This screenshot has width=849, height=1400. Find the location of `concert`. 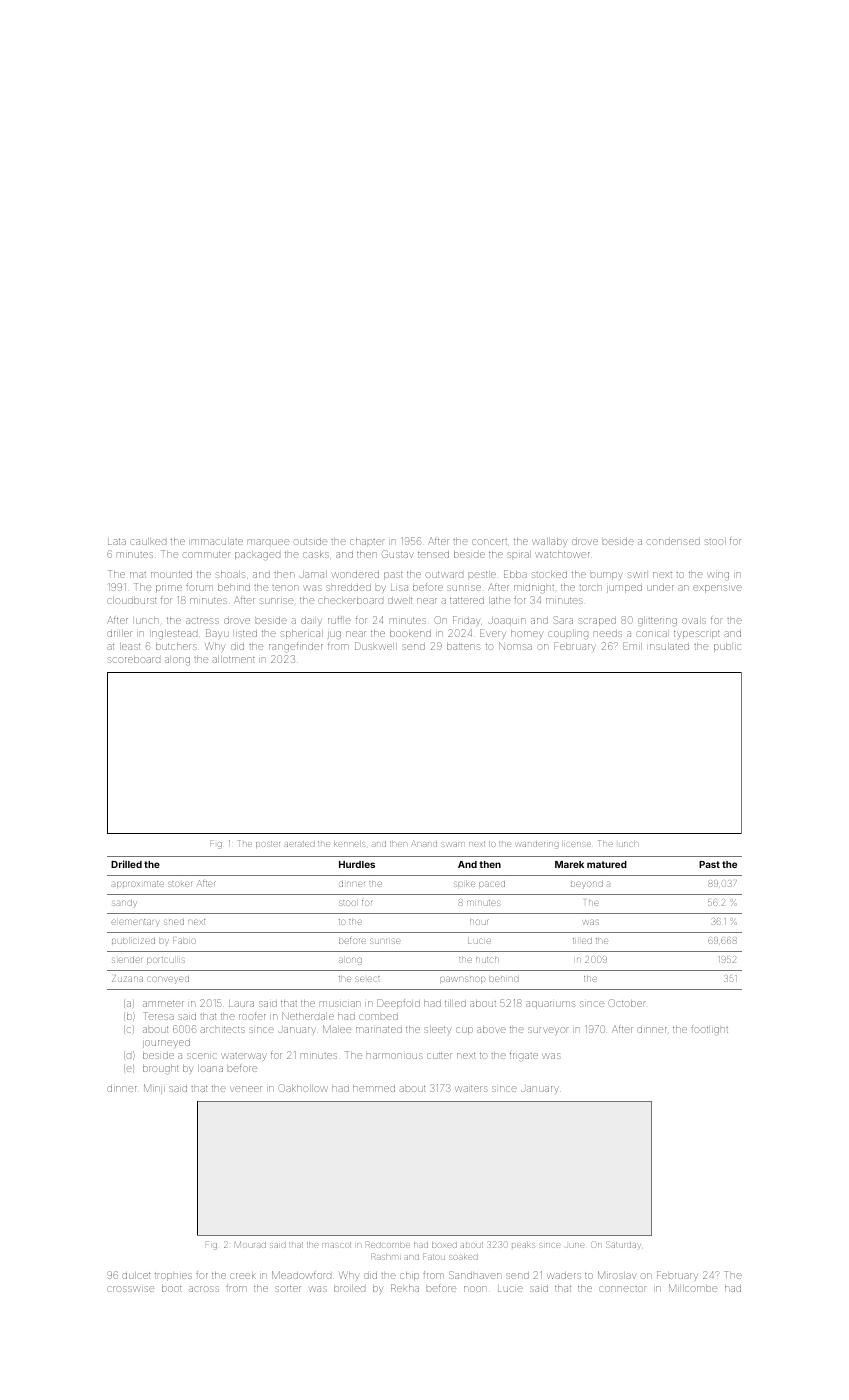

concert is located at coordinates (489, 542).
